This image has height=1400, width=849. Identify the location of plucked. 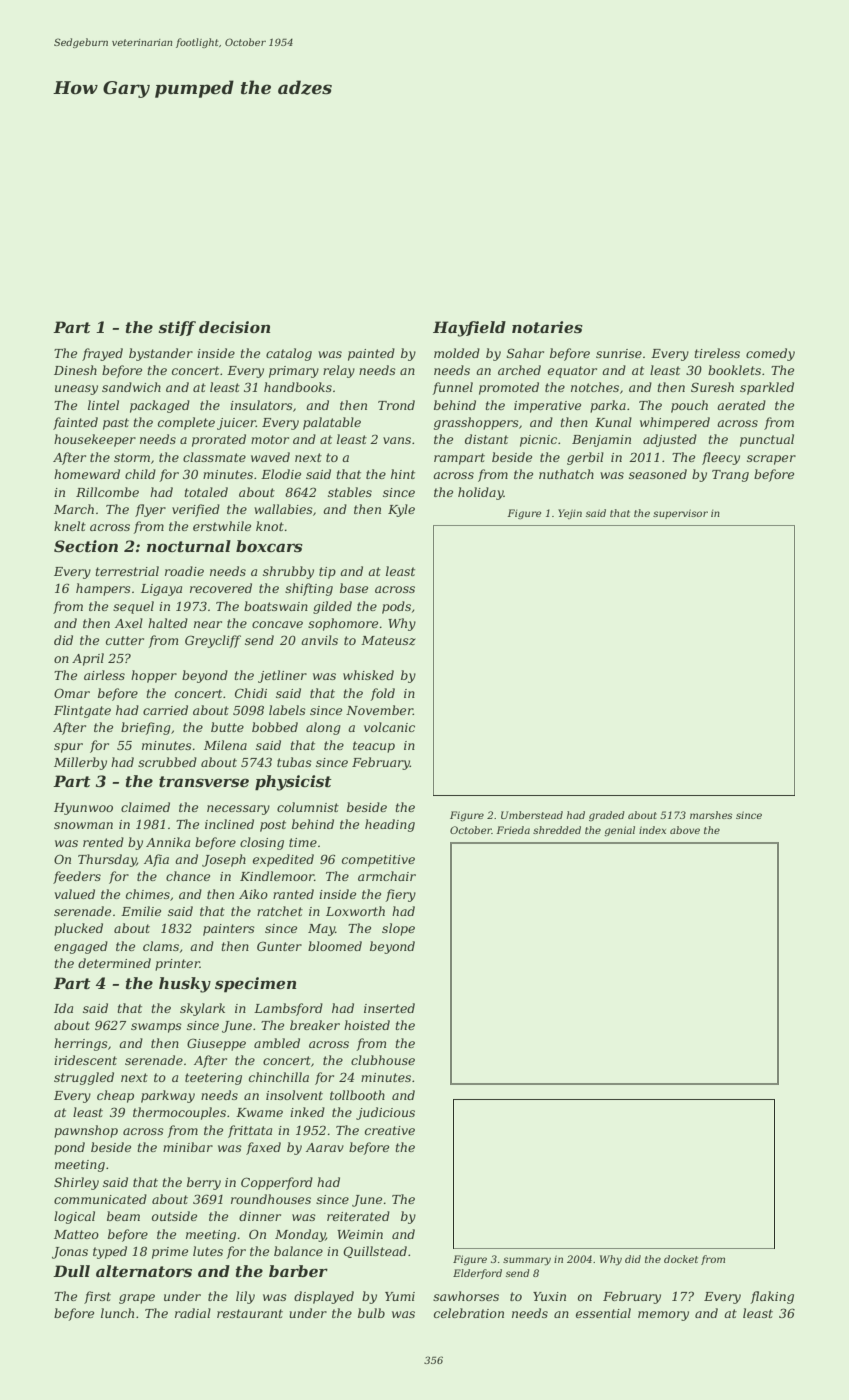
(78, 929).
